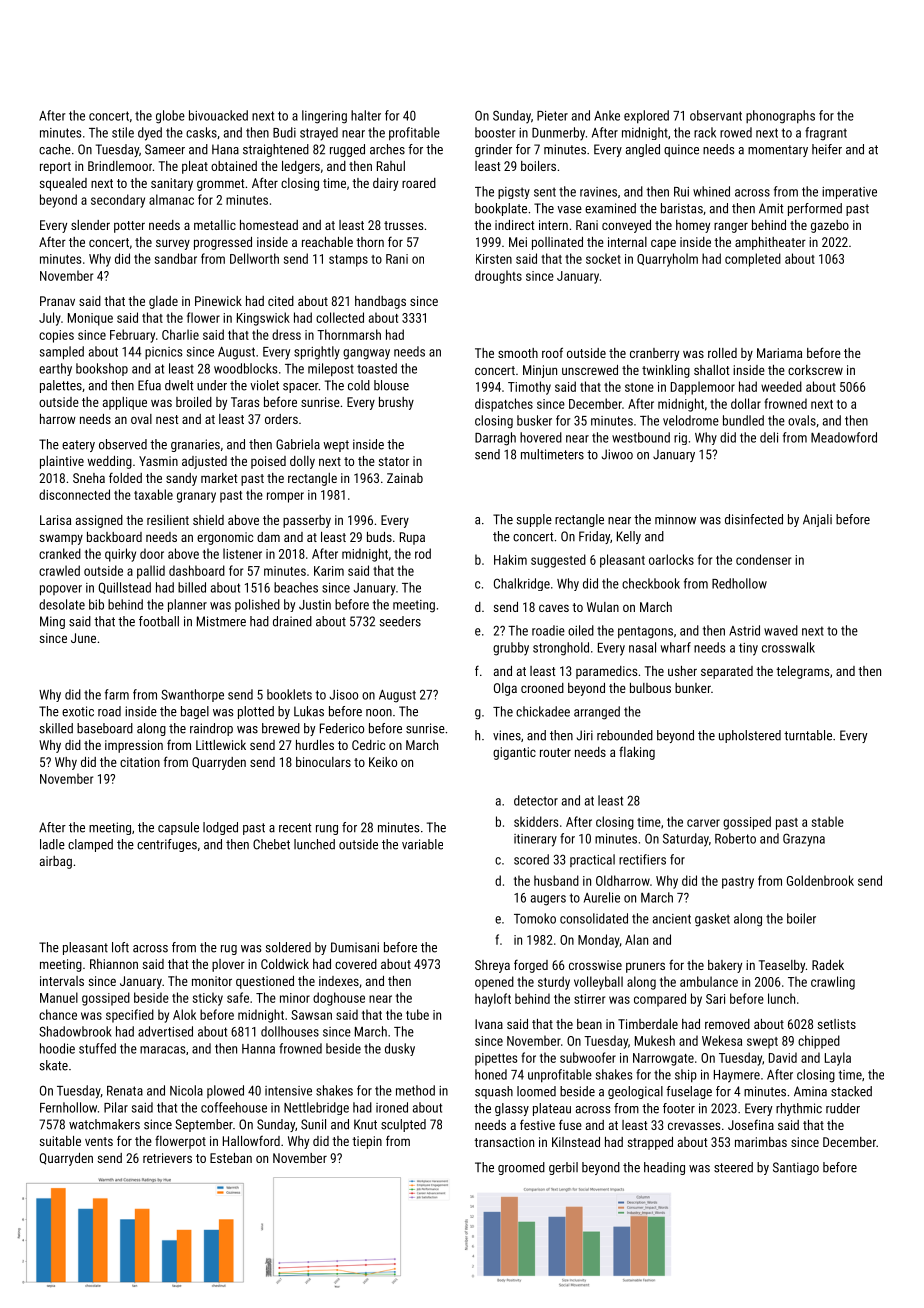 Image resolution: width=924 pixels, height=1308 pixels. I want to click on droughts, so click(498, 277).
